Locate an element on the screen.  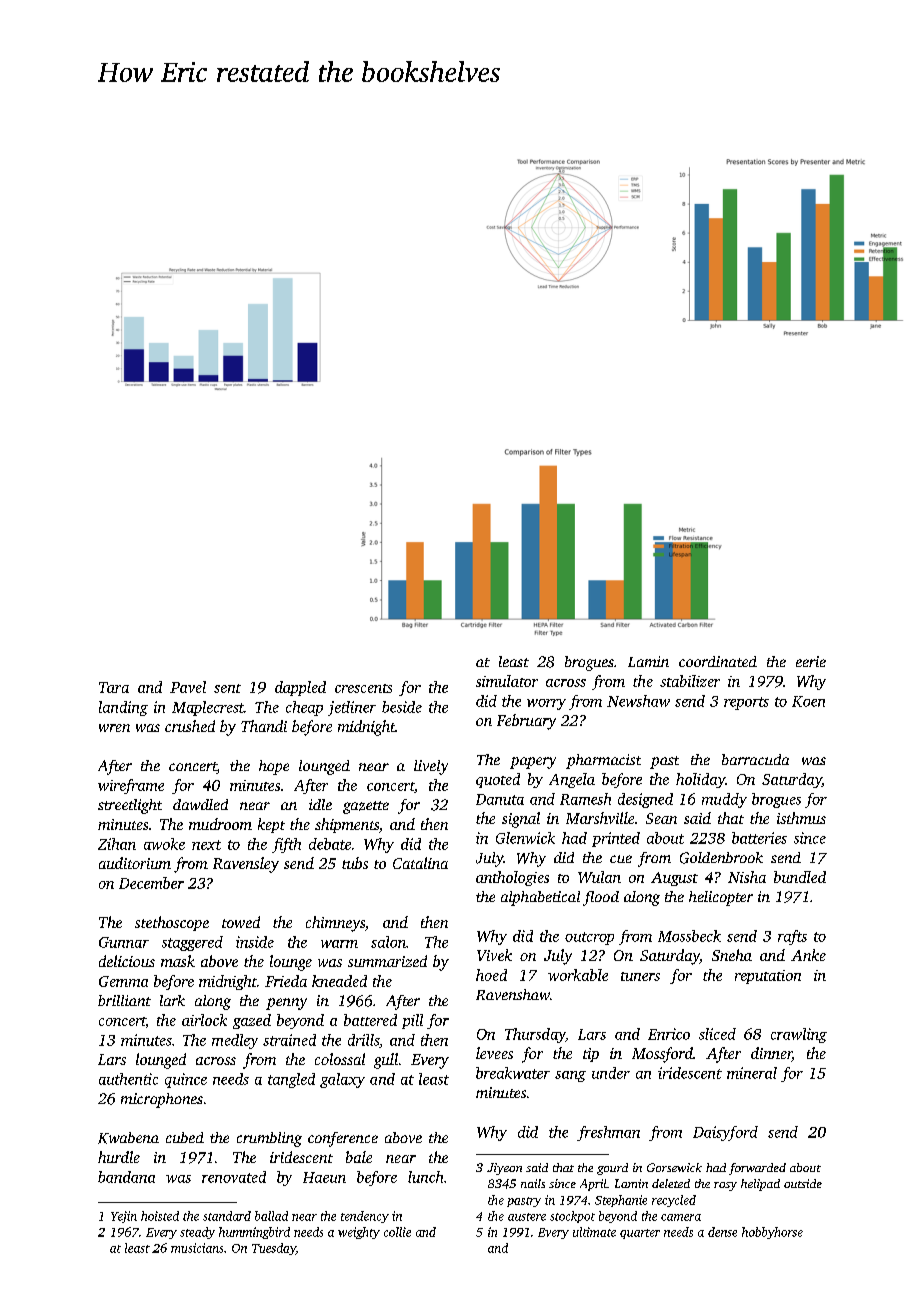
signal is located at coordinates (521, 820).
